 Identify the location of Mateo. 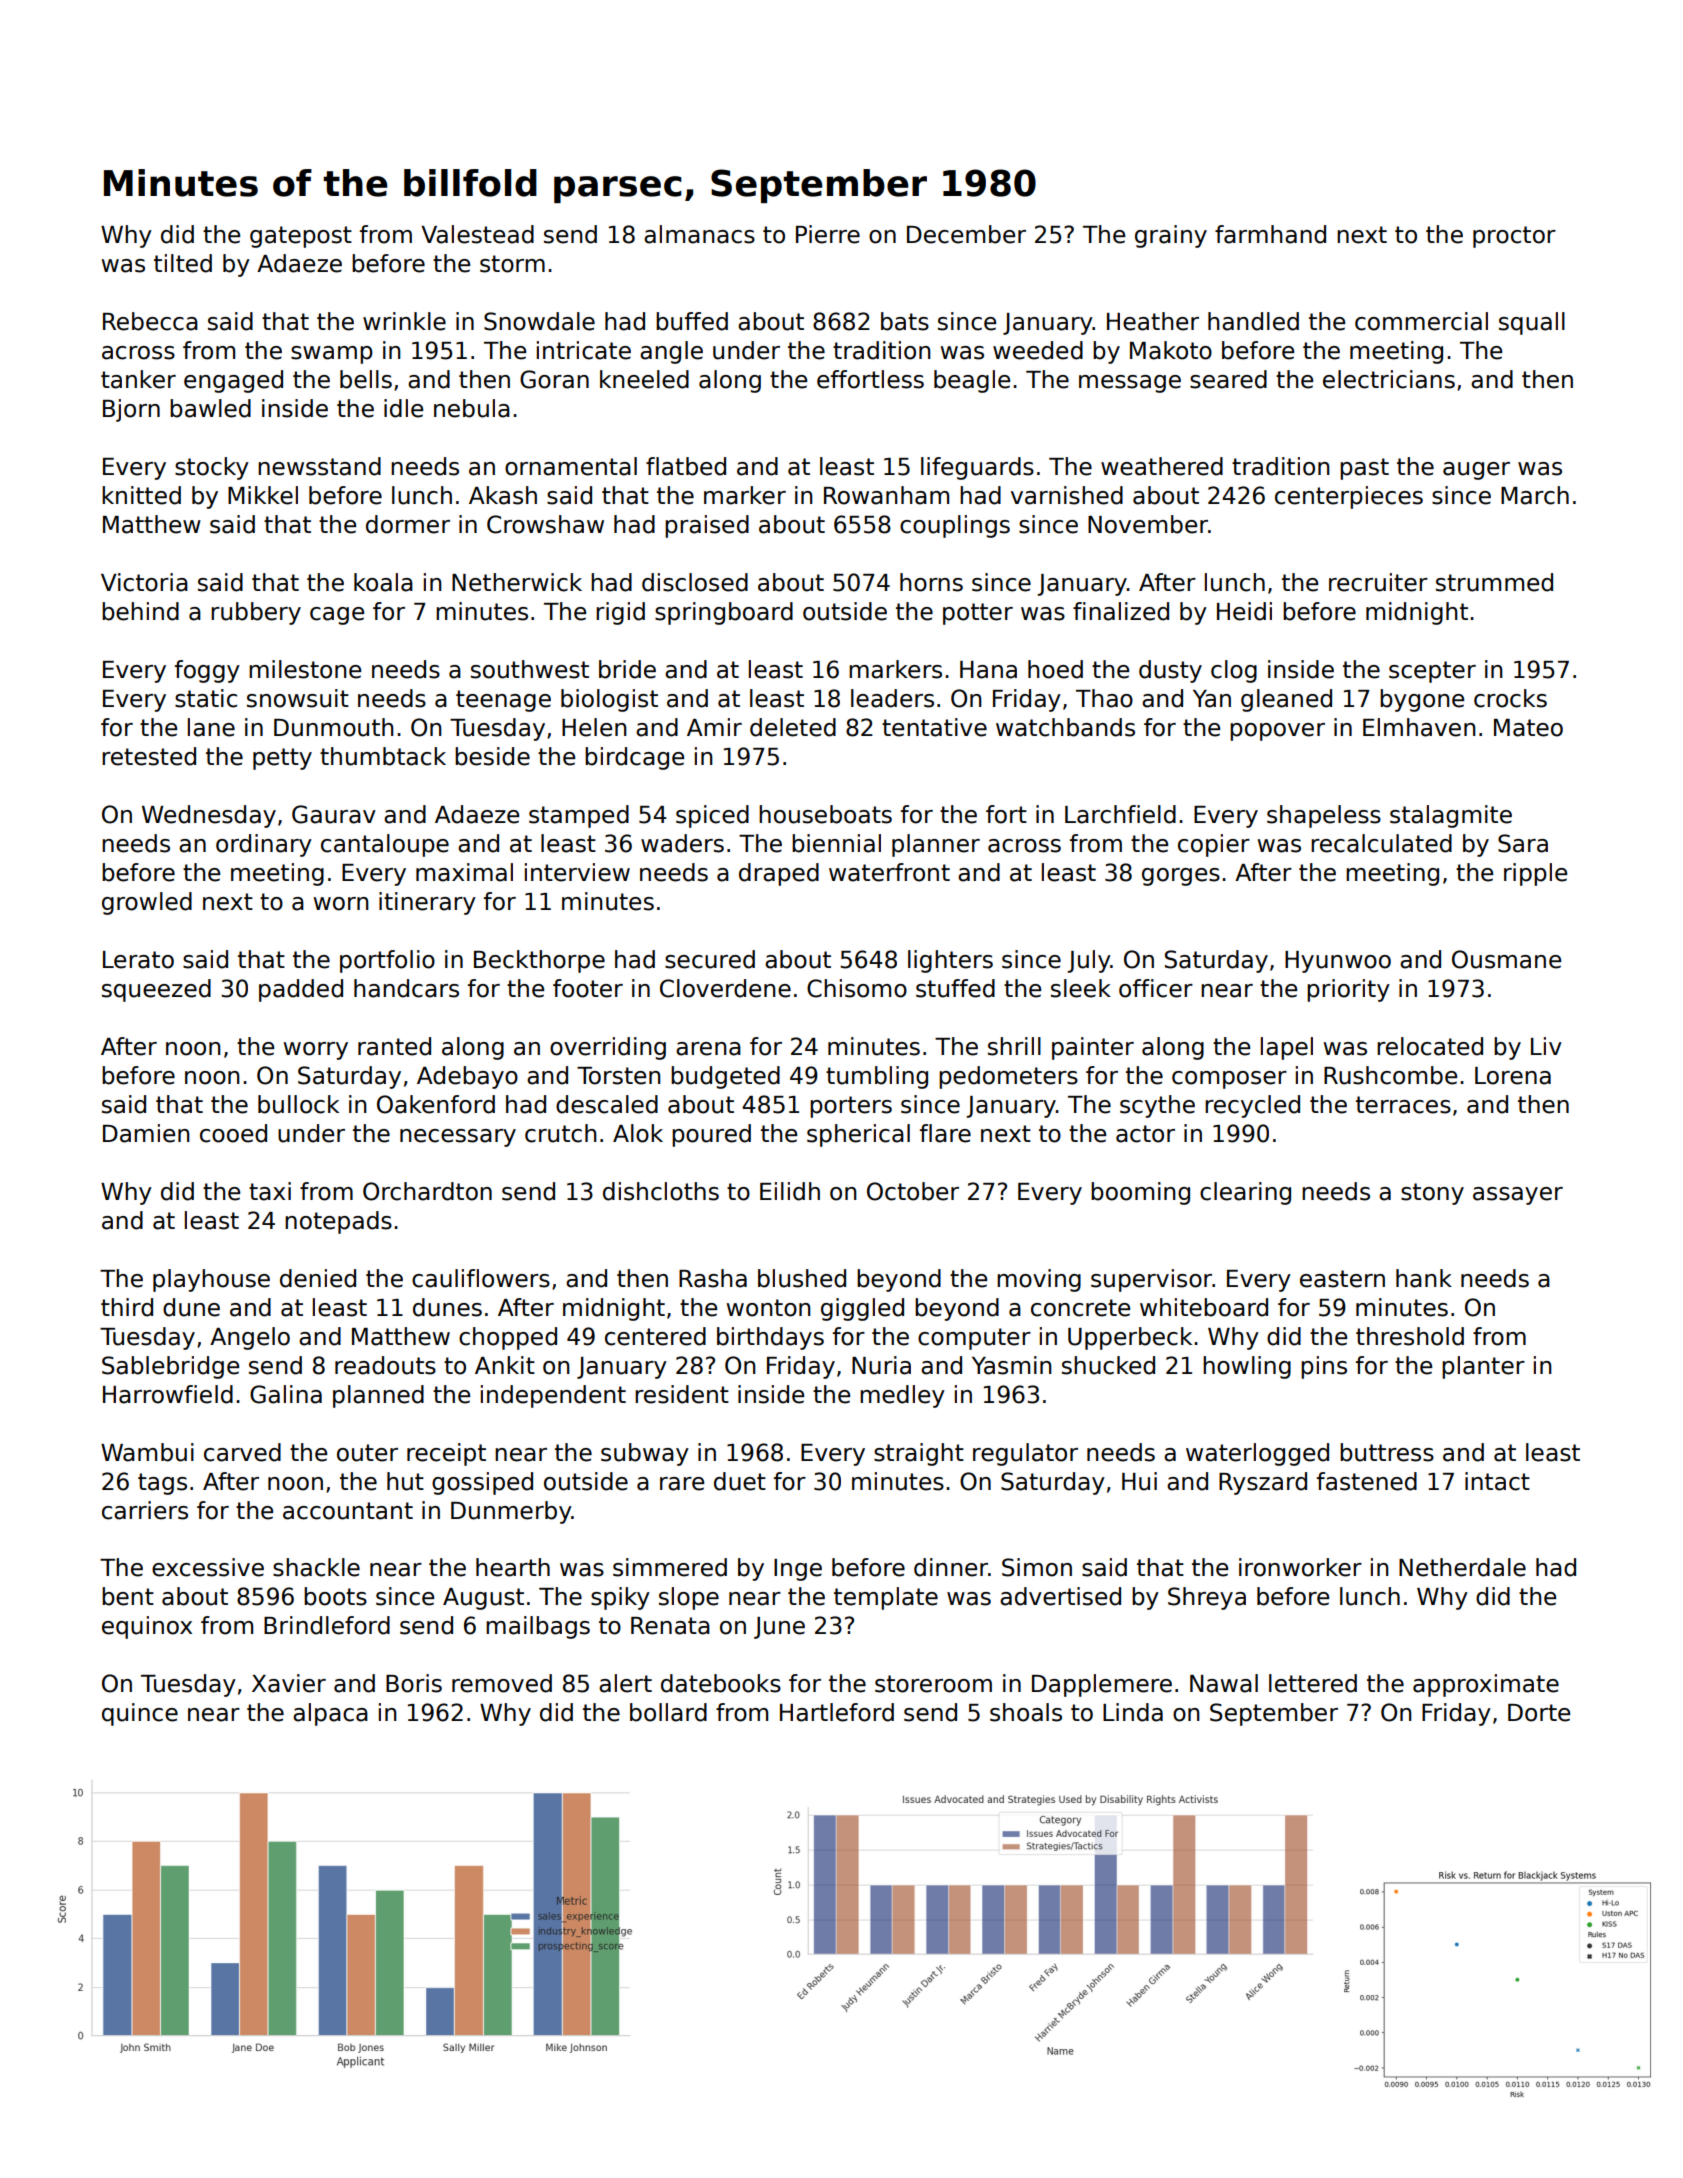
(1528, 728).
